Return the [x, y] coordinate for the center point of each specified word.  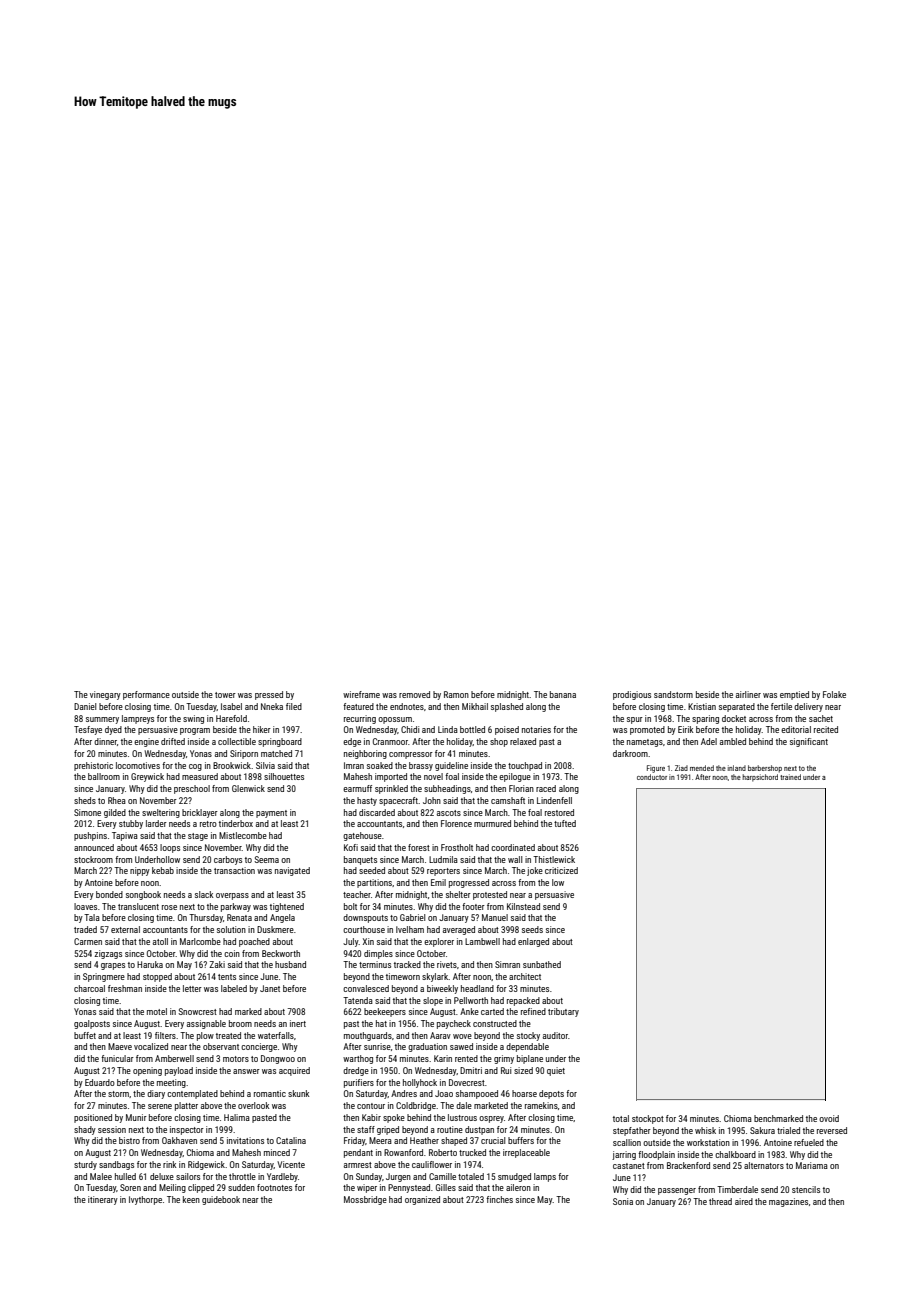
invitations [245, 1140]
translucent [138, 906]
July [351, 942]
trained [790, 777]
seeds [532, 929]
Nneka [272, 706]
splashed [507, 707]
